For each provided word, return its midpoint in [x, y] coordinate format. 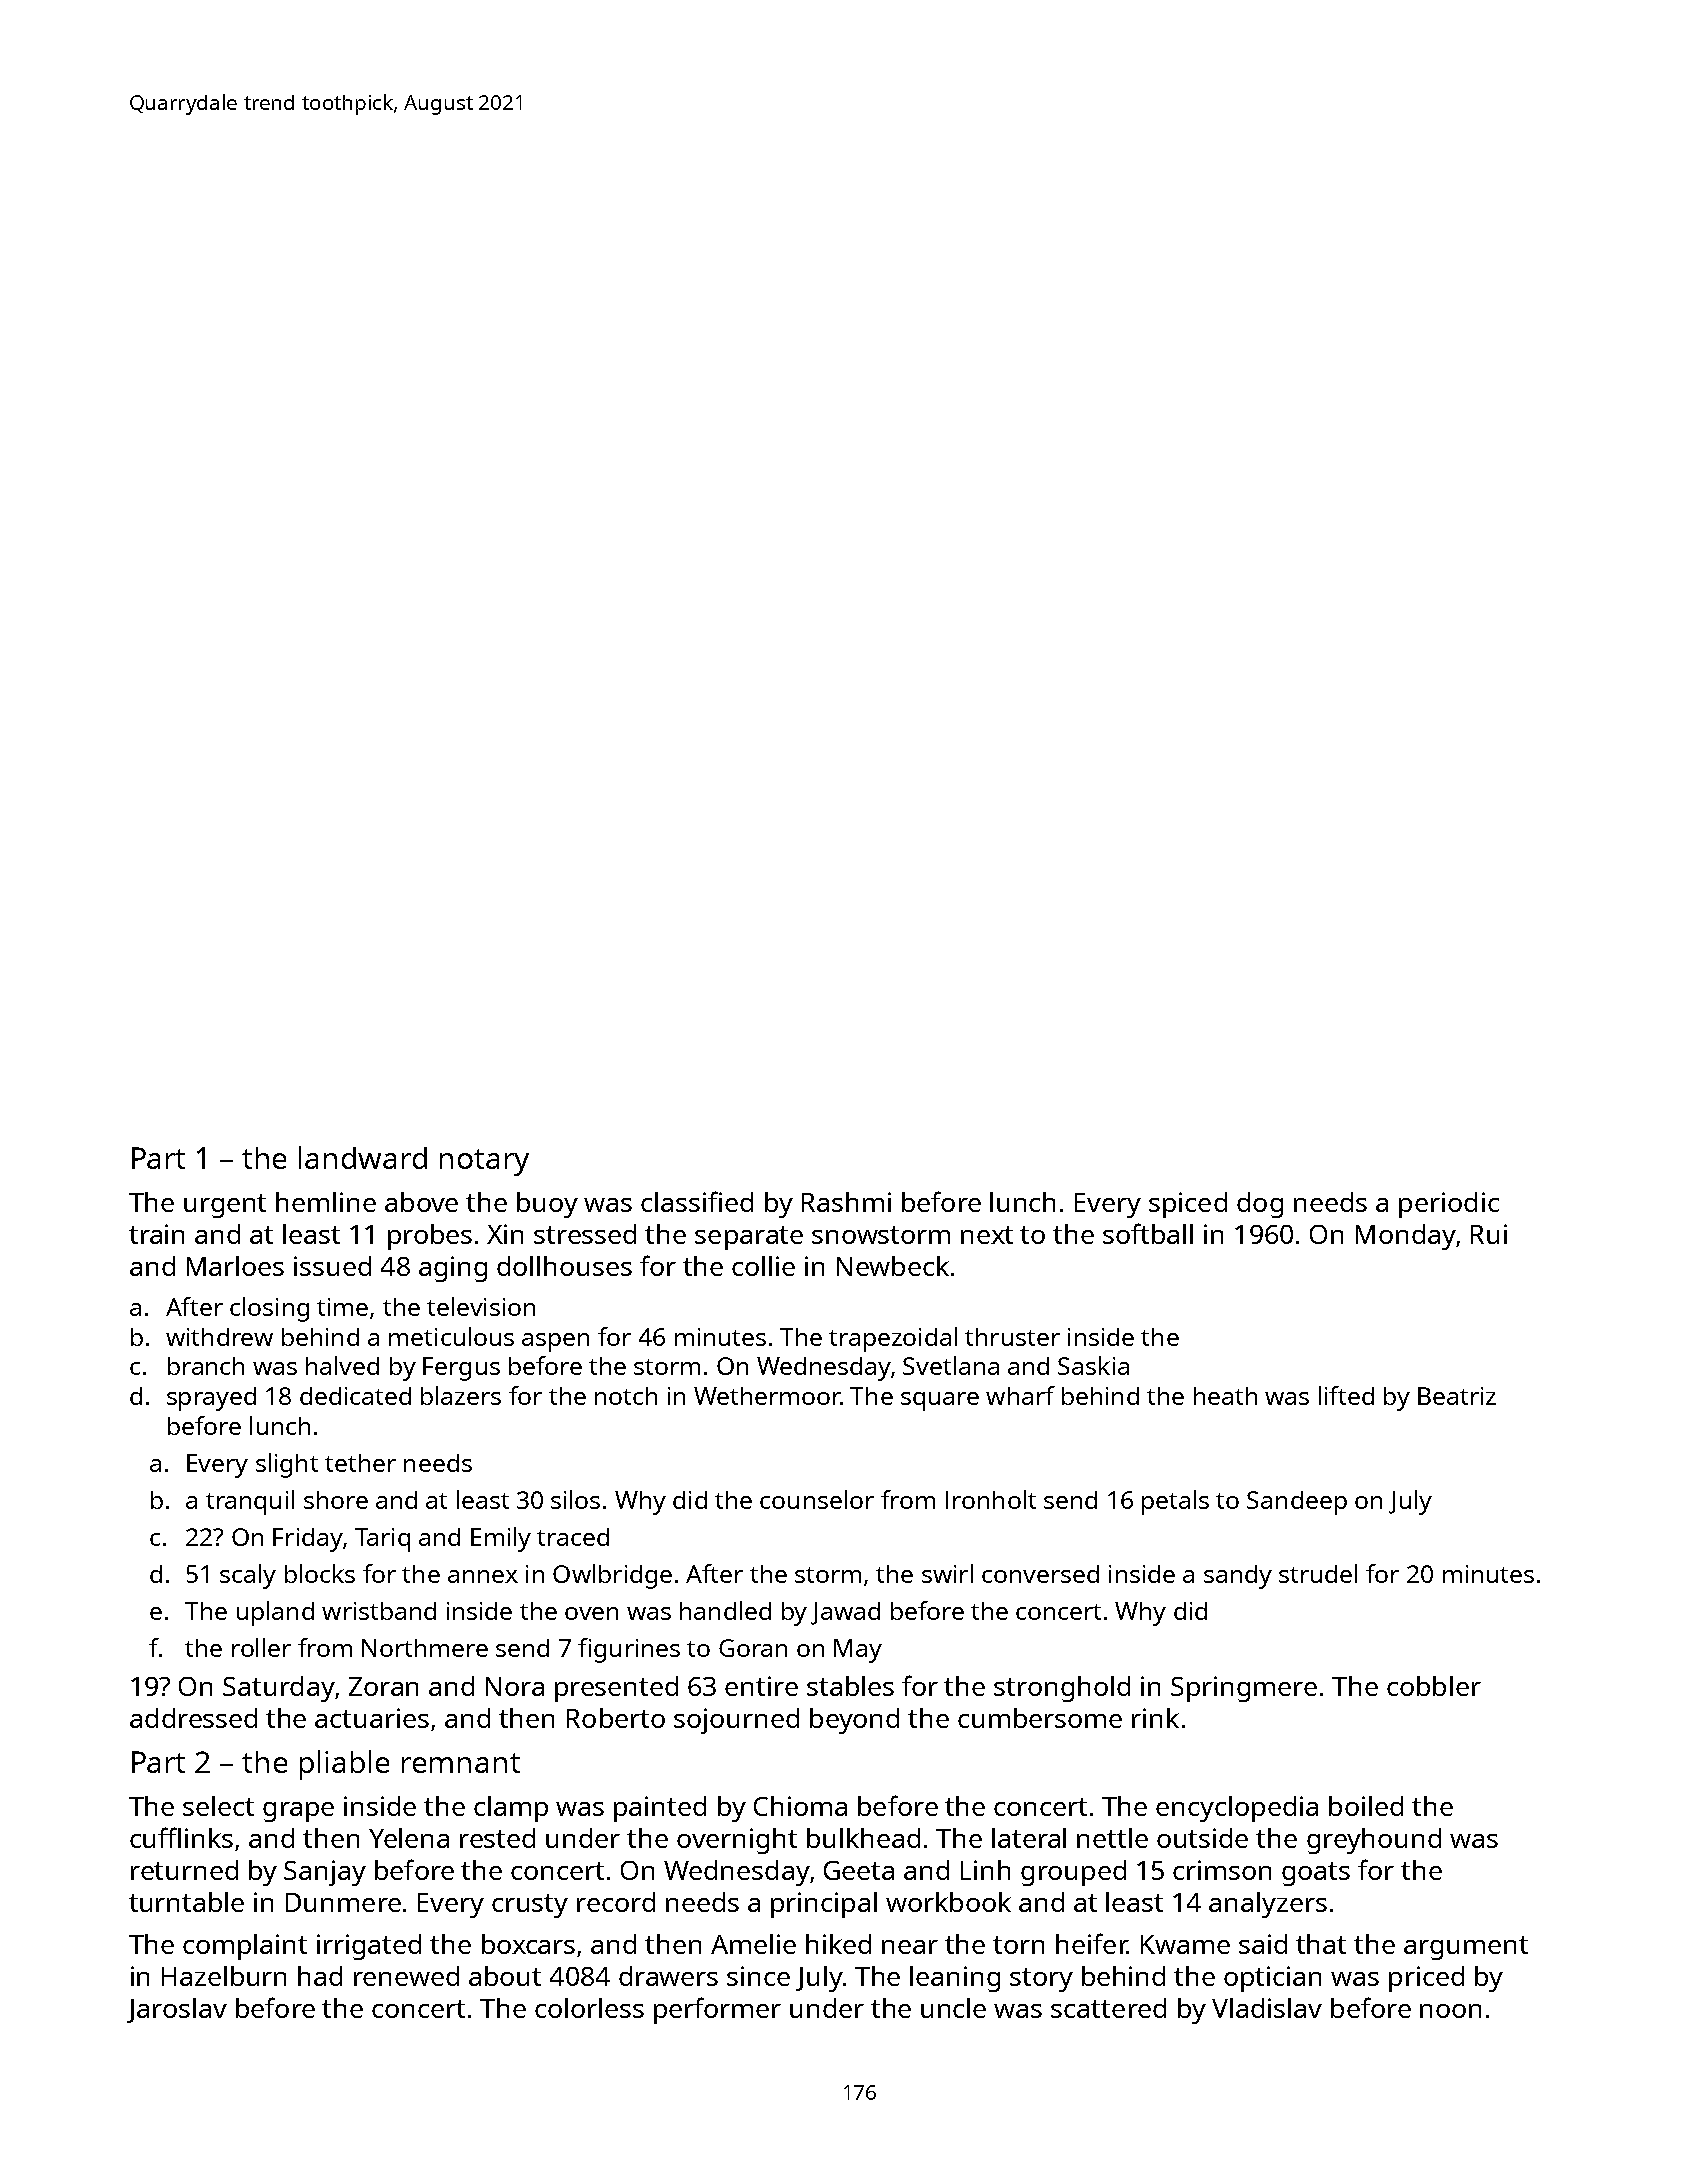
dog [1260, 1205]
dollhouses [564, 1266]
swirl [947, 1573]
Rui [1489, 1234]
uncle [953, 2008]
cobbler [1434, 1686]
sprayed [211, 1399]
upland [275, 1613]
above [421, 1202]
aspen [555, 1342]
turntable [186, 1902]
